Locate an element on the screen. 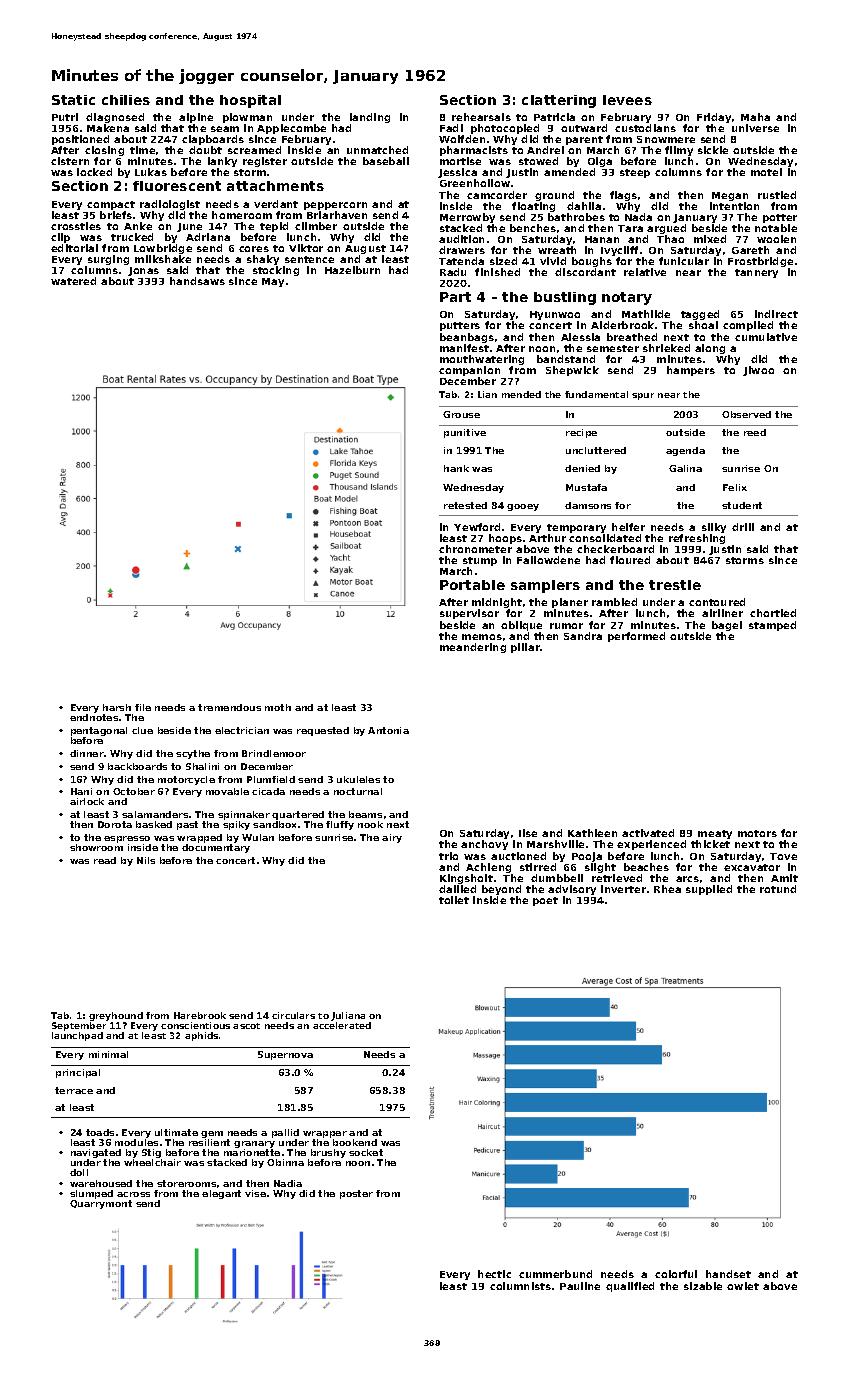 This screenshot has height=1400, width=849. chilies is located at coordinates (126, 100).
